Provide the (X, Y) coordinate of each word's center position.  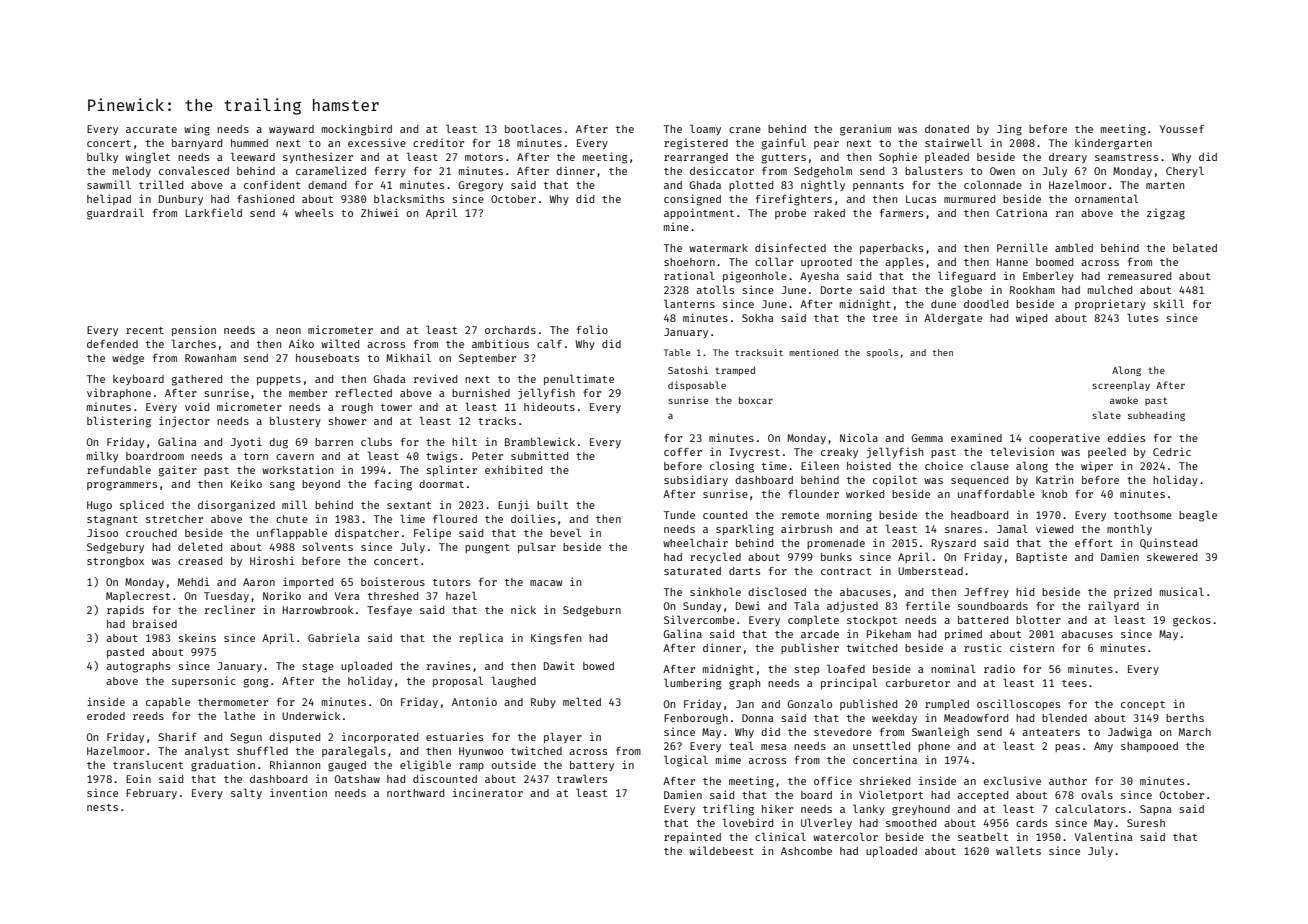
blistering (119, 422)
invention (298, 792)
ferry (390, 172)
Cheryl (1185, 171)
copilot (895, 480)
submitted (539, 455)
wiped (1031, 318)
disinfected (790, 247)
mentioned (813, 352)
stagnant (112, 521)
